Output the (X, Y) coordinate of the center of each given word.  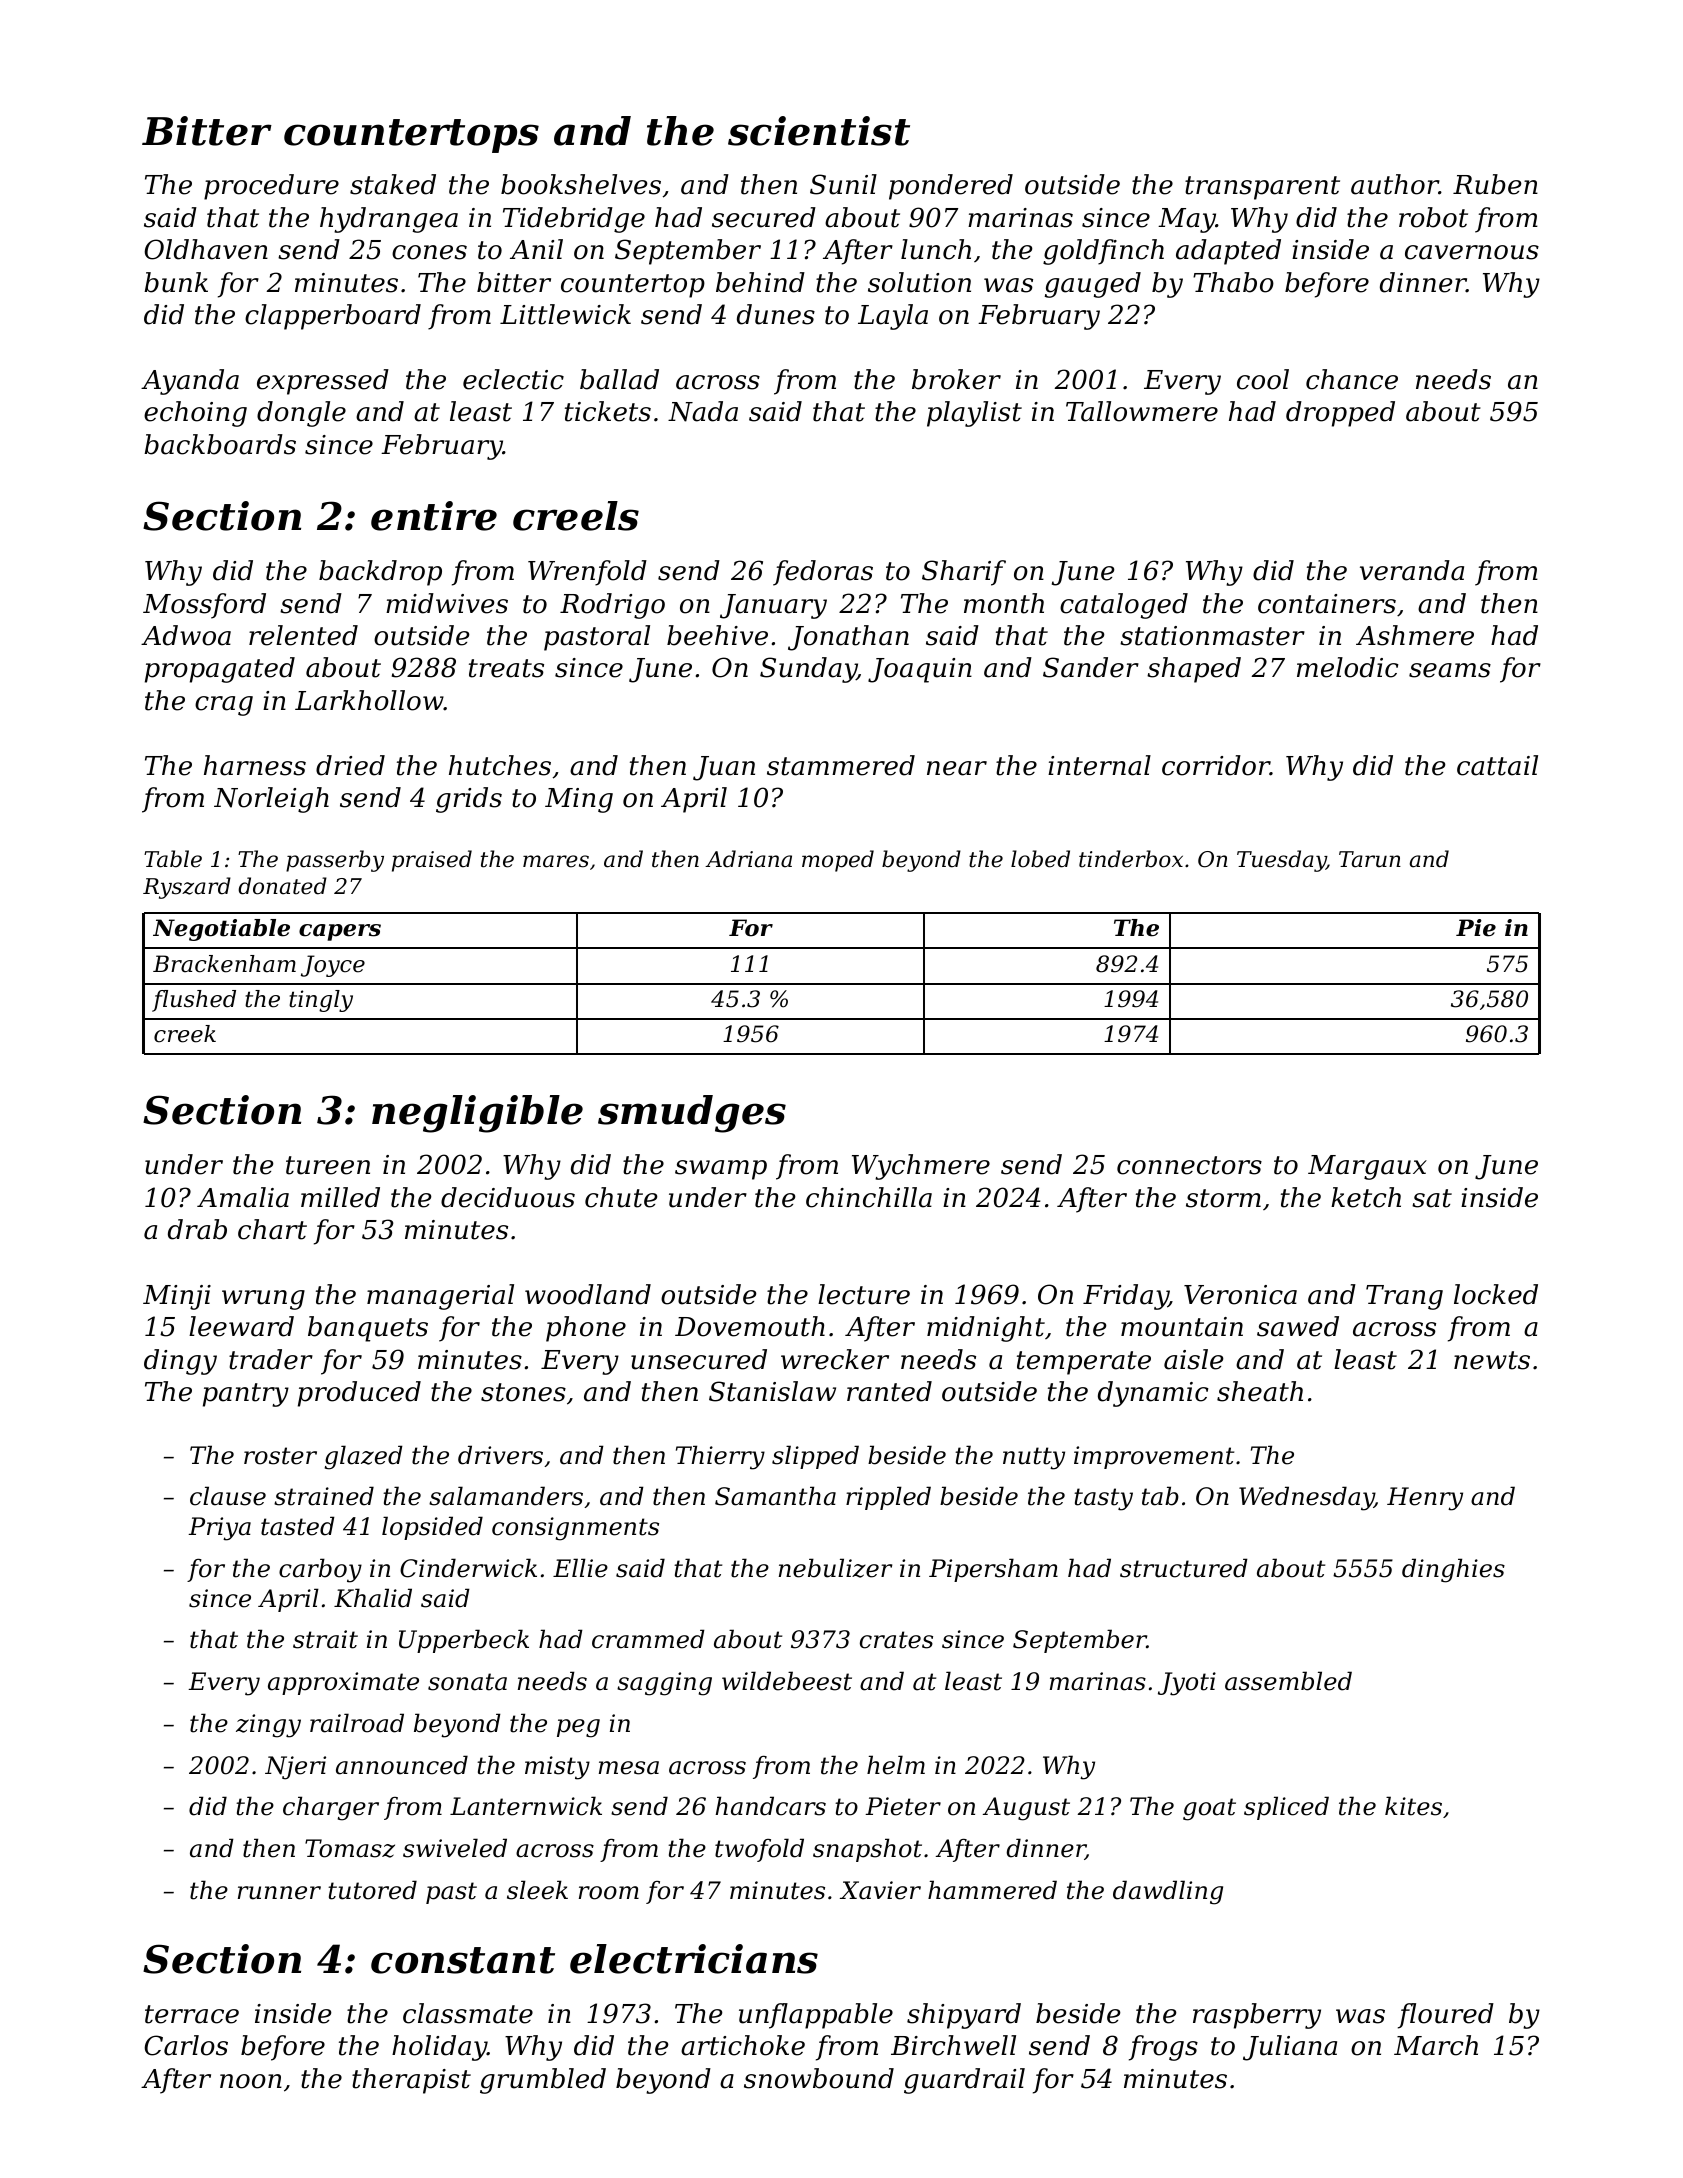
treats (506, 668)
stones (523, 1392)
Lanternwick (526, 1806)
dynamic (1153, 1394)
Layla (893, 317)
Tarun (1370, 859)
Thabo (1233, 282)
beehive (717, 635)
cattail (1497, 765)
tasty (1103, 1499)
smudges (692, 1114)
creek (185, 1034)
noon (251, 2081)
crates (896, 1640)
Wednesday (1306, 1498)
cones (429, 252)
